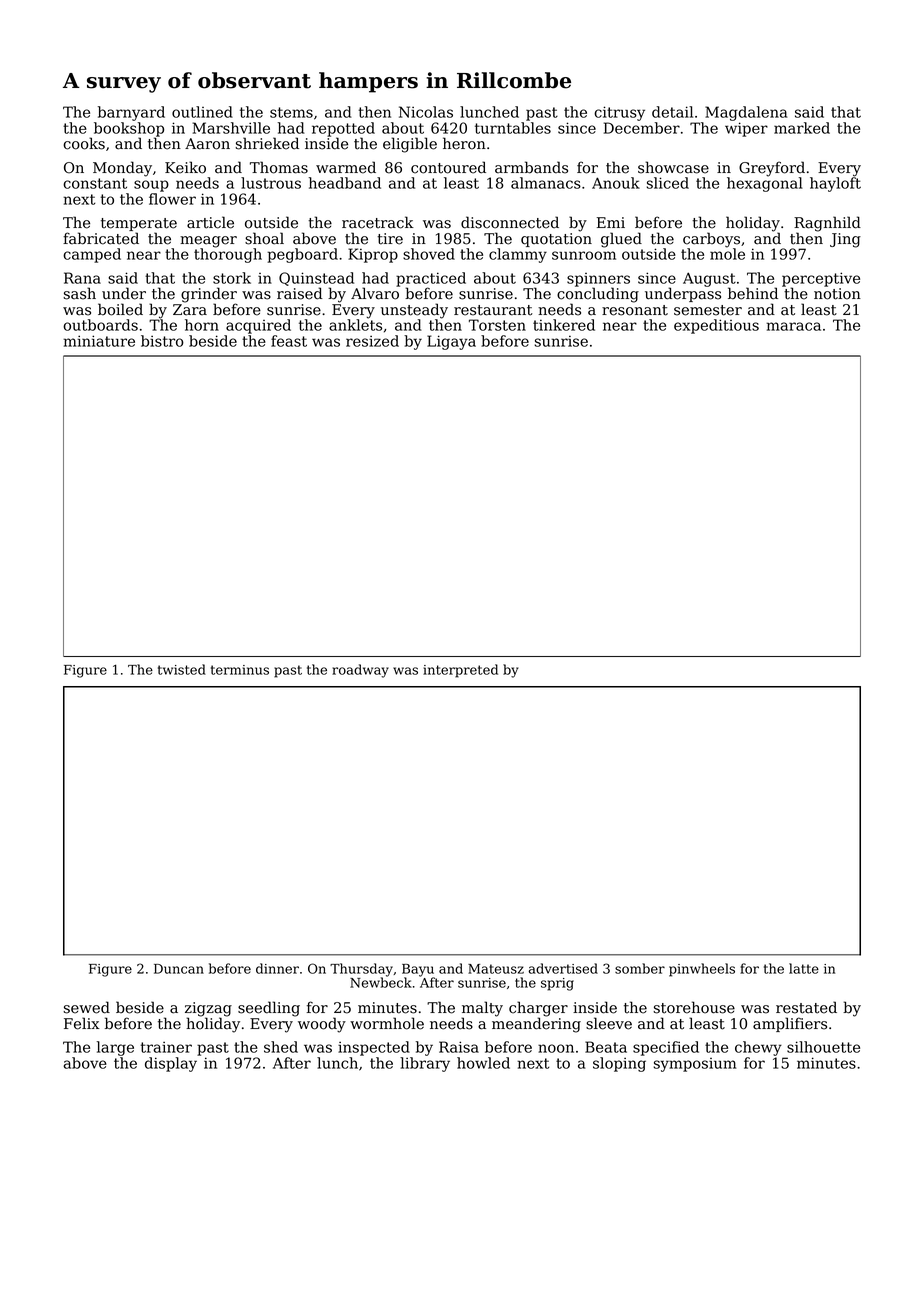  I want to click on symposium, so click(695, 1065).
